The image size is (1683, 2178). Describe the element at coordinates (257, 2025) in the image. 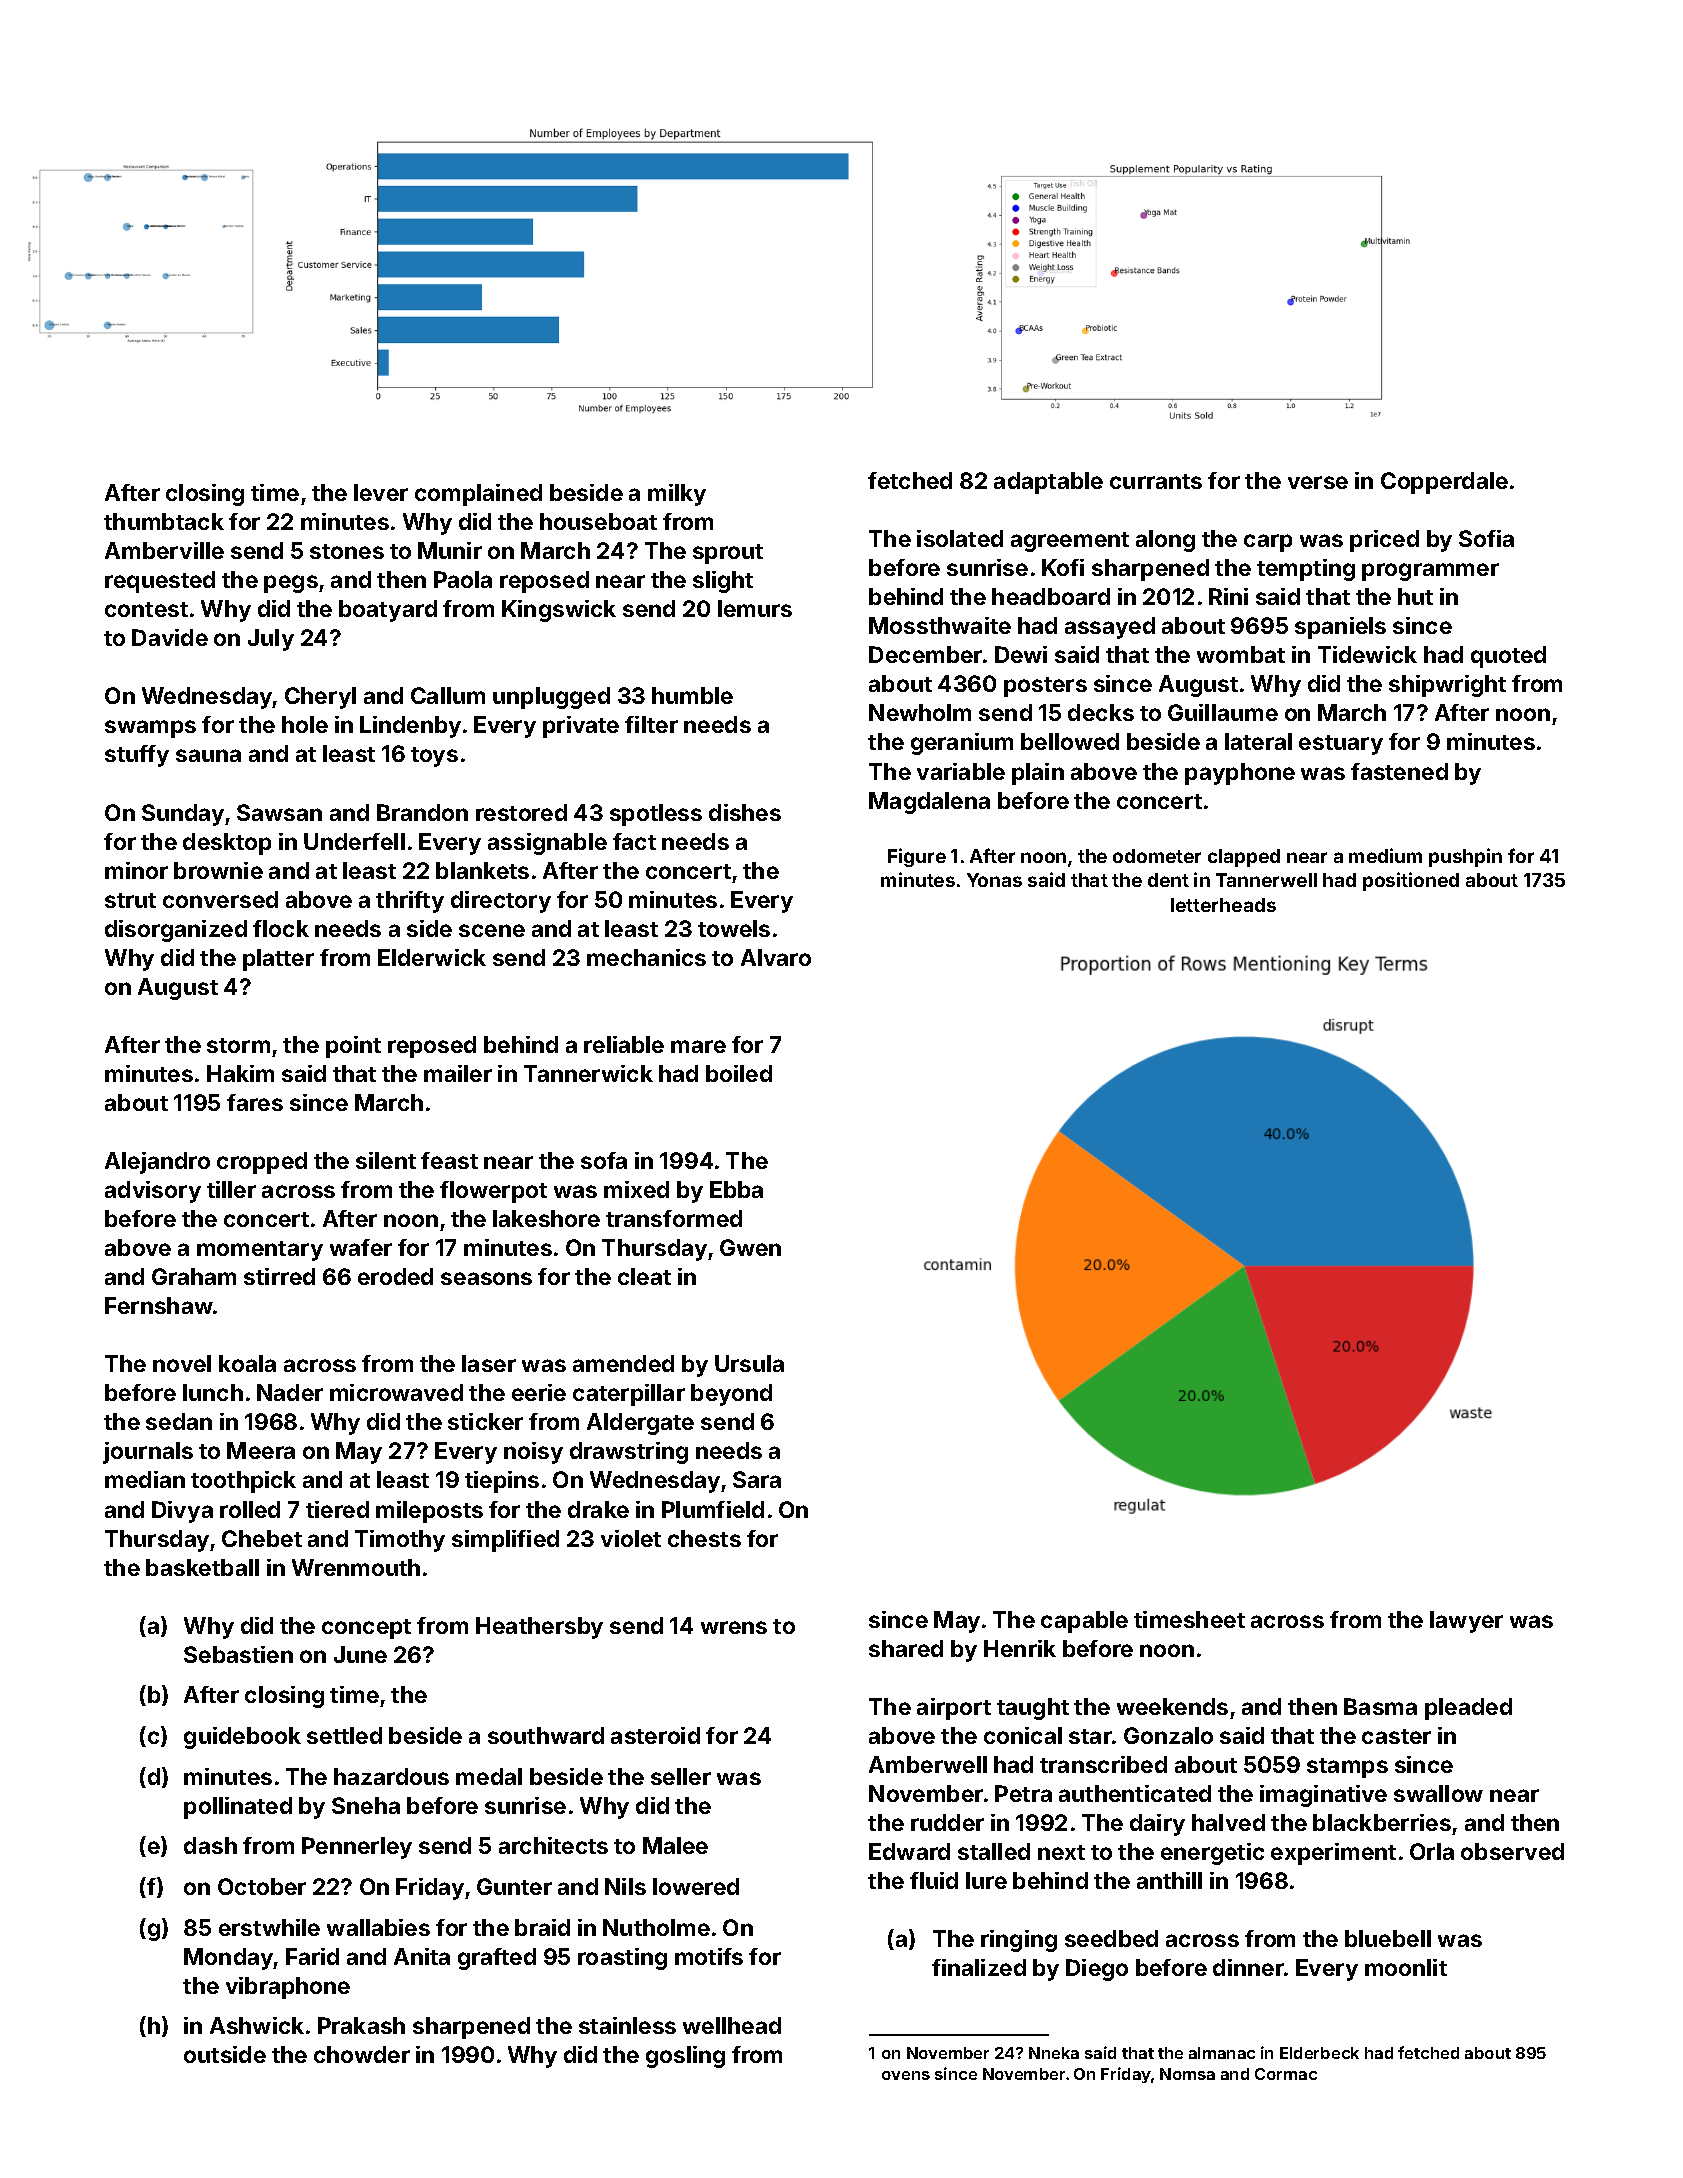

I see `Ashwick` at that location.
